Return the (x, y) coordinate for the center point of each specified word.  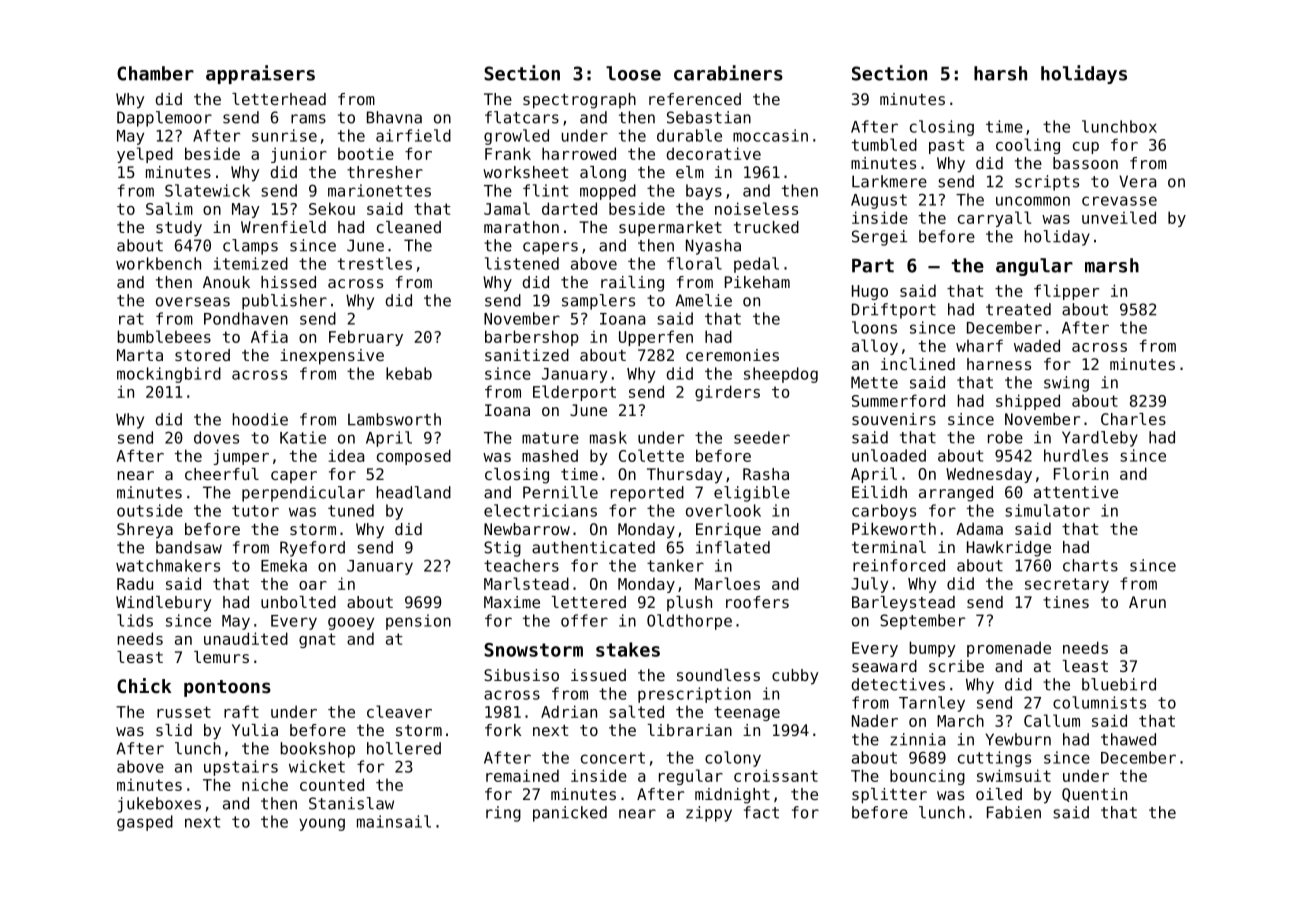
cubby (795, 677)
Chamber (155, 73)
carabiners (728, 73)
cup (1086, 148)
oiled (999, 794)
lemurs (221, 657)
